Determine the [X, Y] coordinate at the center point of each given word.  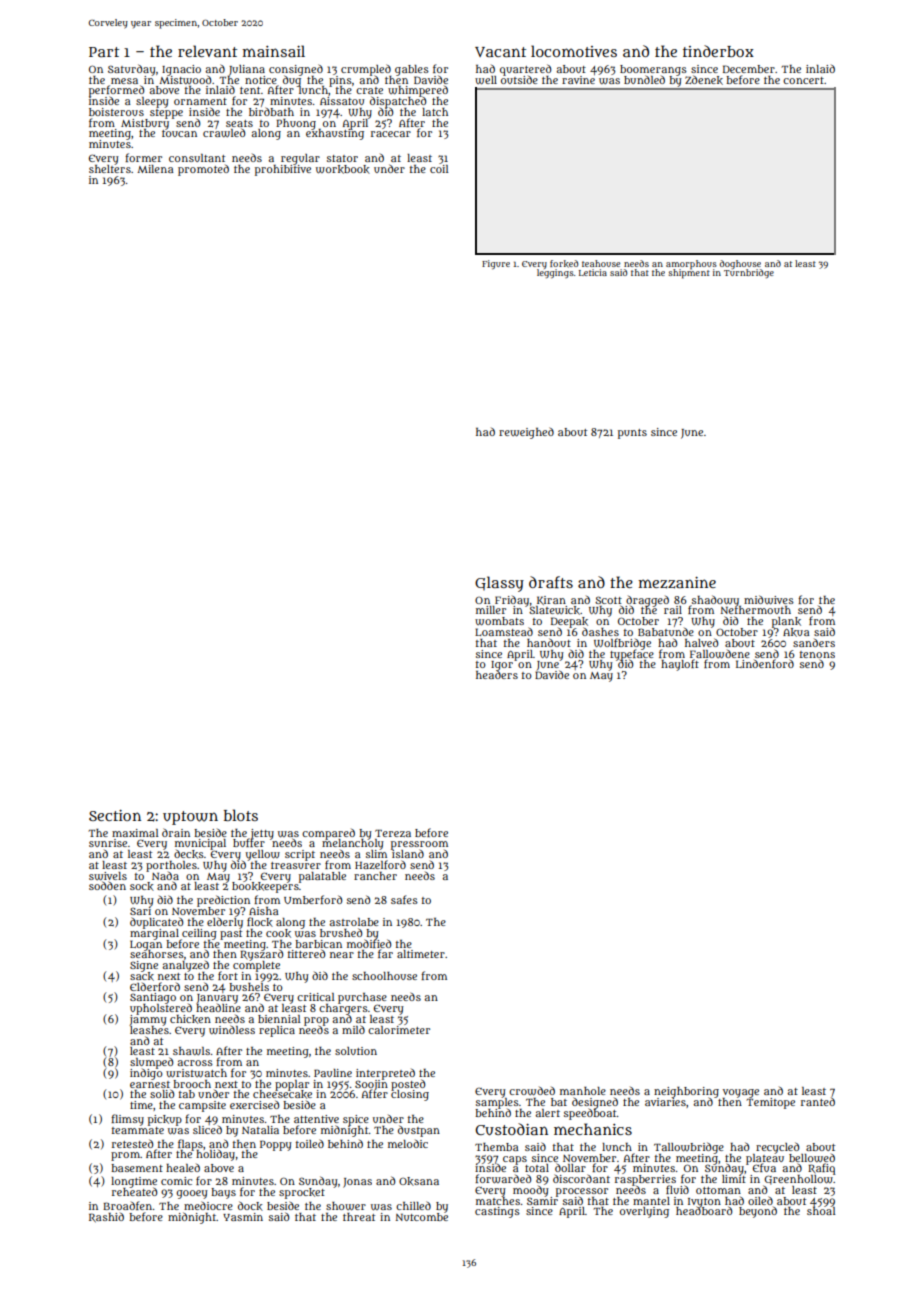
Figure [496, 264]
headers [497, 675]
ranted [818, 1102]
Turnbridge [749, 273]
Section [115, 815]
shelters [110, 169]
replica [277, 1031]
